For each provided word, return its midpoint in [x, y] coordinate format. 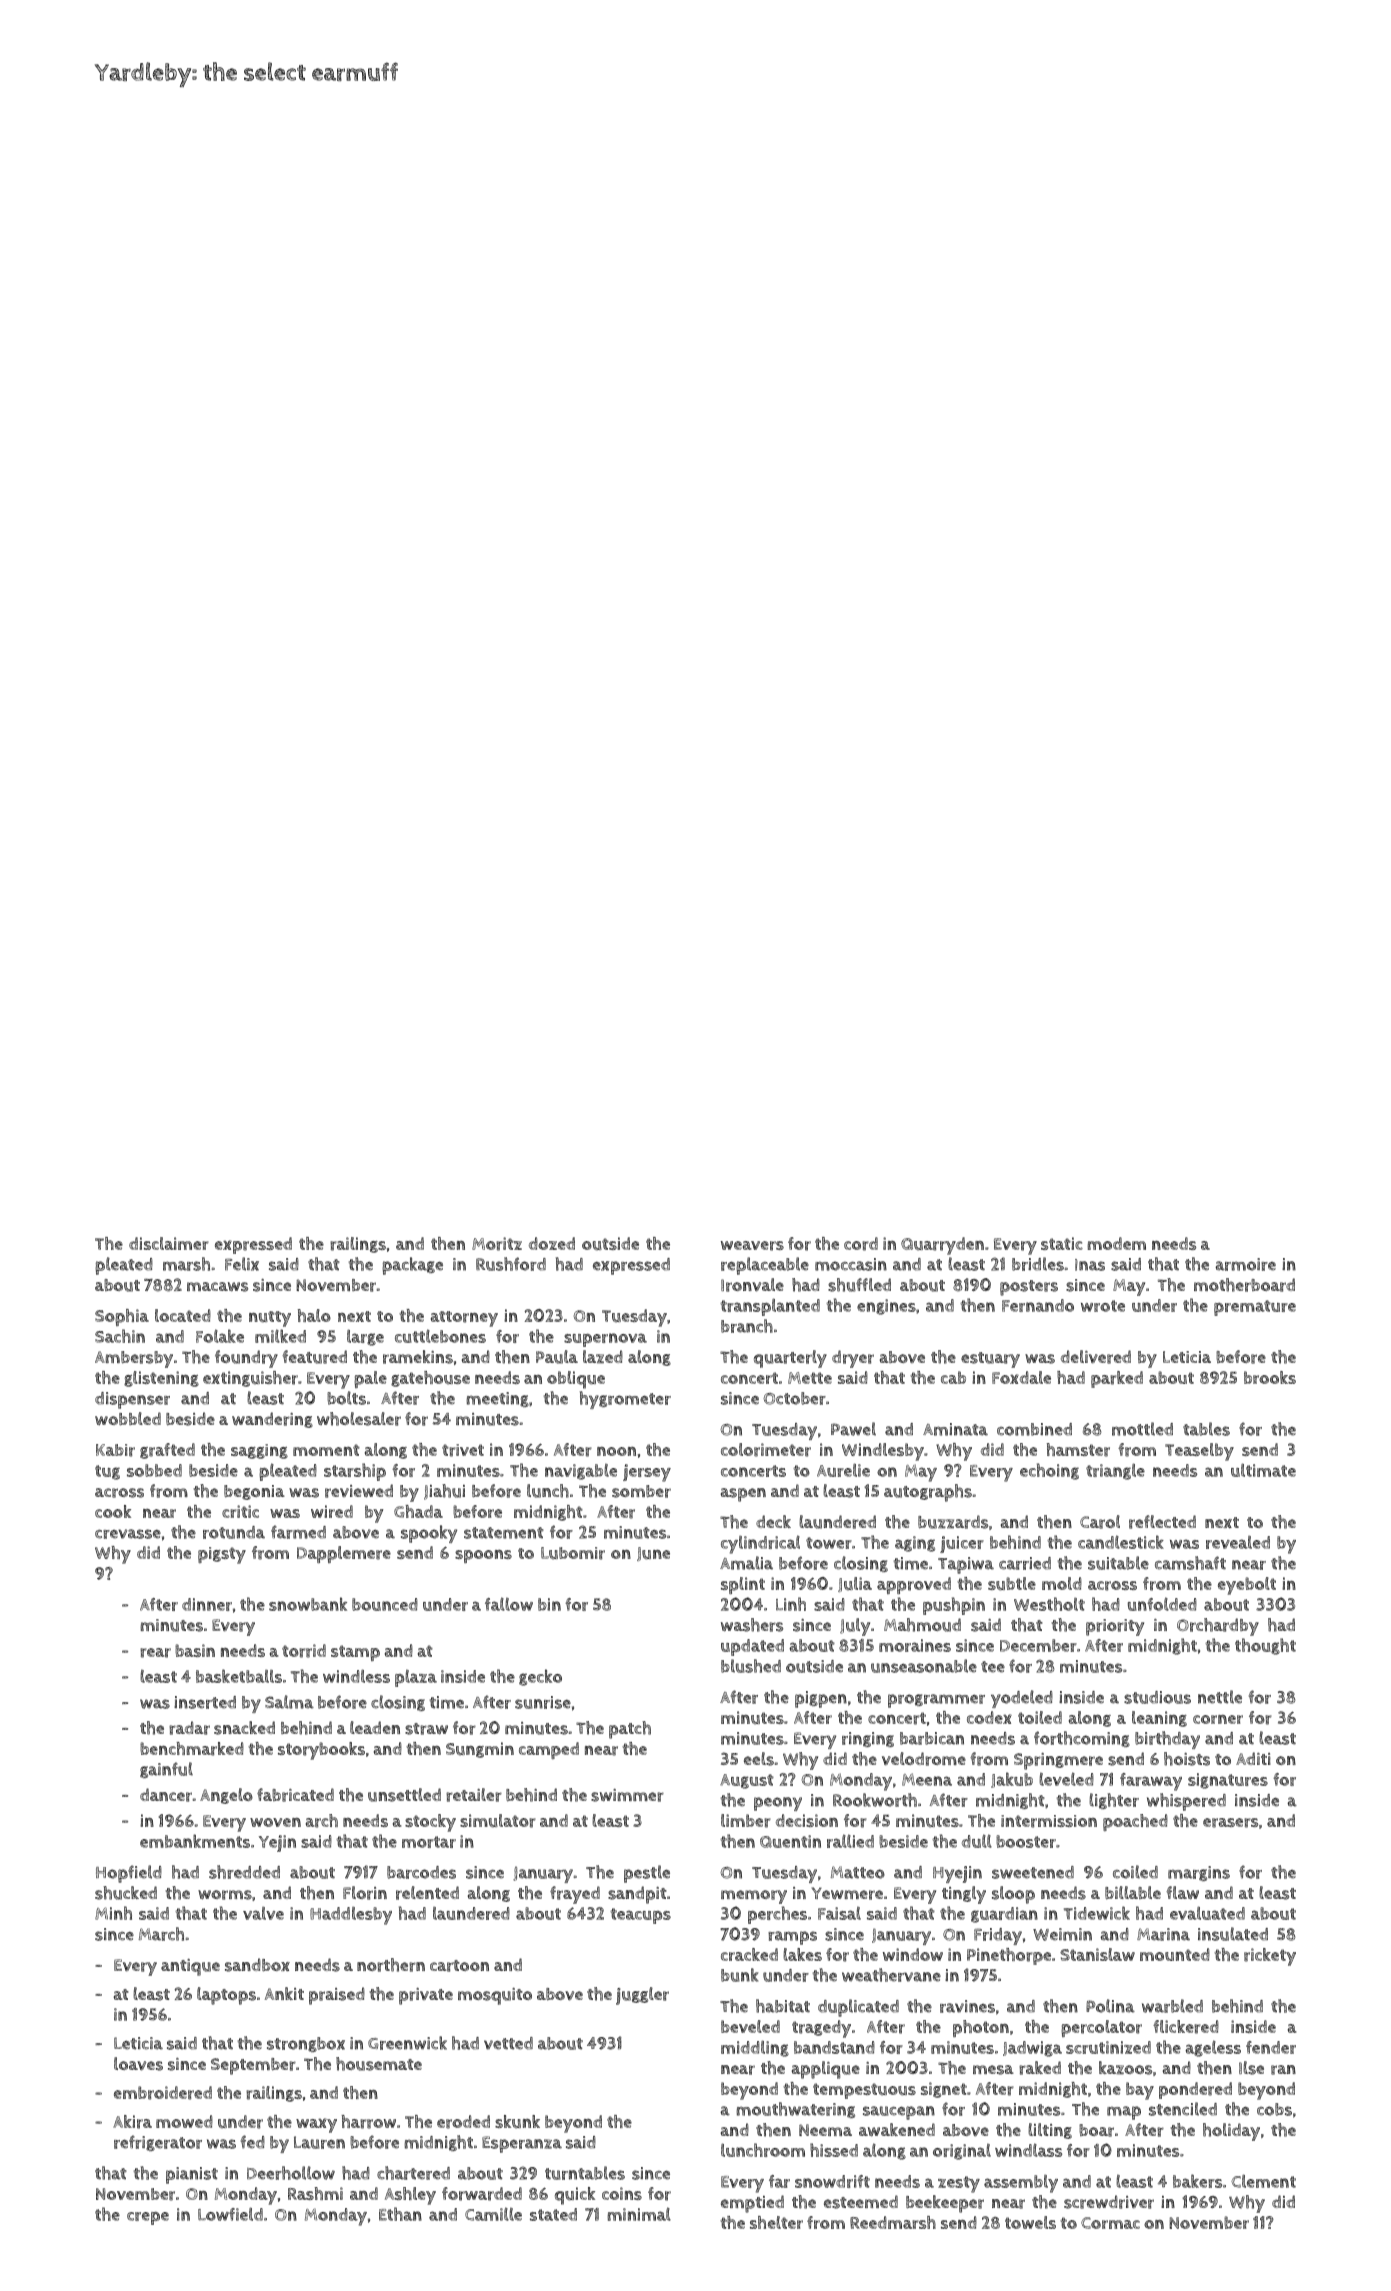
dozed [552, 1243]
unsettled [404, 1795]
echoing [1049, 1471]
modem [1116, 1243]
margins [1199, 1873]
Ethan [400, 2214]
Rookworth [875, 1800]
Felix [242, 1264]
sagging [259, 1451]
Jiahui [444, 1492]
